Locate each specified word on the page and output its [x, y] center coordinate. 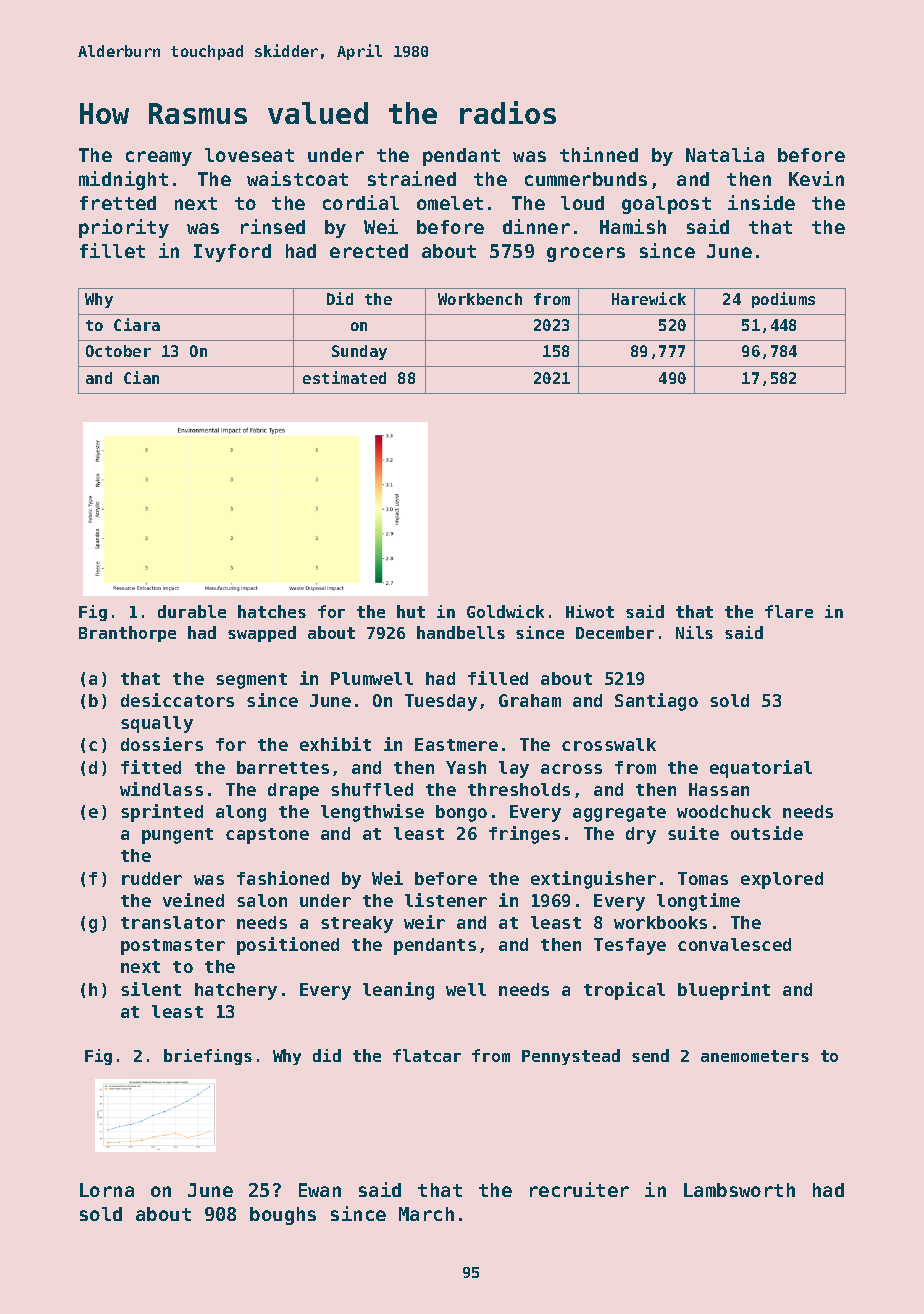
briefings [208, 1057]
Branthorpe [127, 634]
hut [411, 611]
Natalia [725, 154]
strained [412, 178]
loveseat [249, 155]
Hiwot [590, 611]
